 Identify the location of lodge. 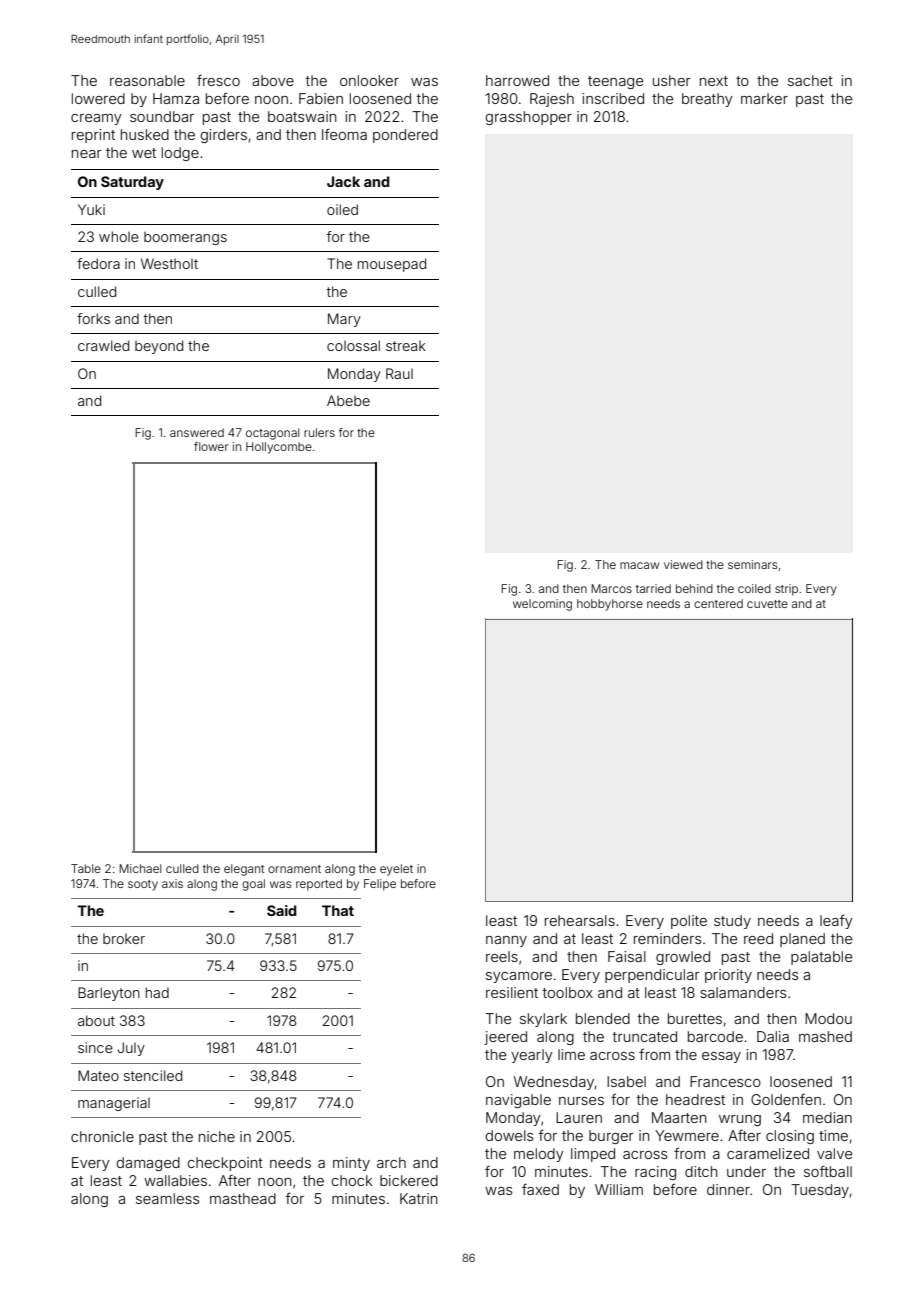
(180, 154).
